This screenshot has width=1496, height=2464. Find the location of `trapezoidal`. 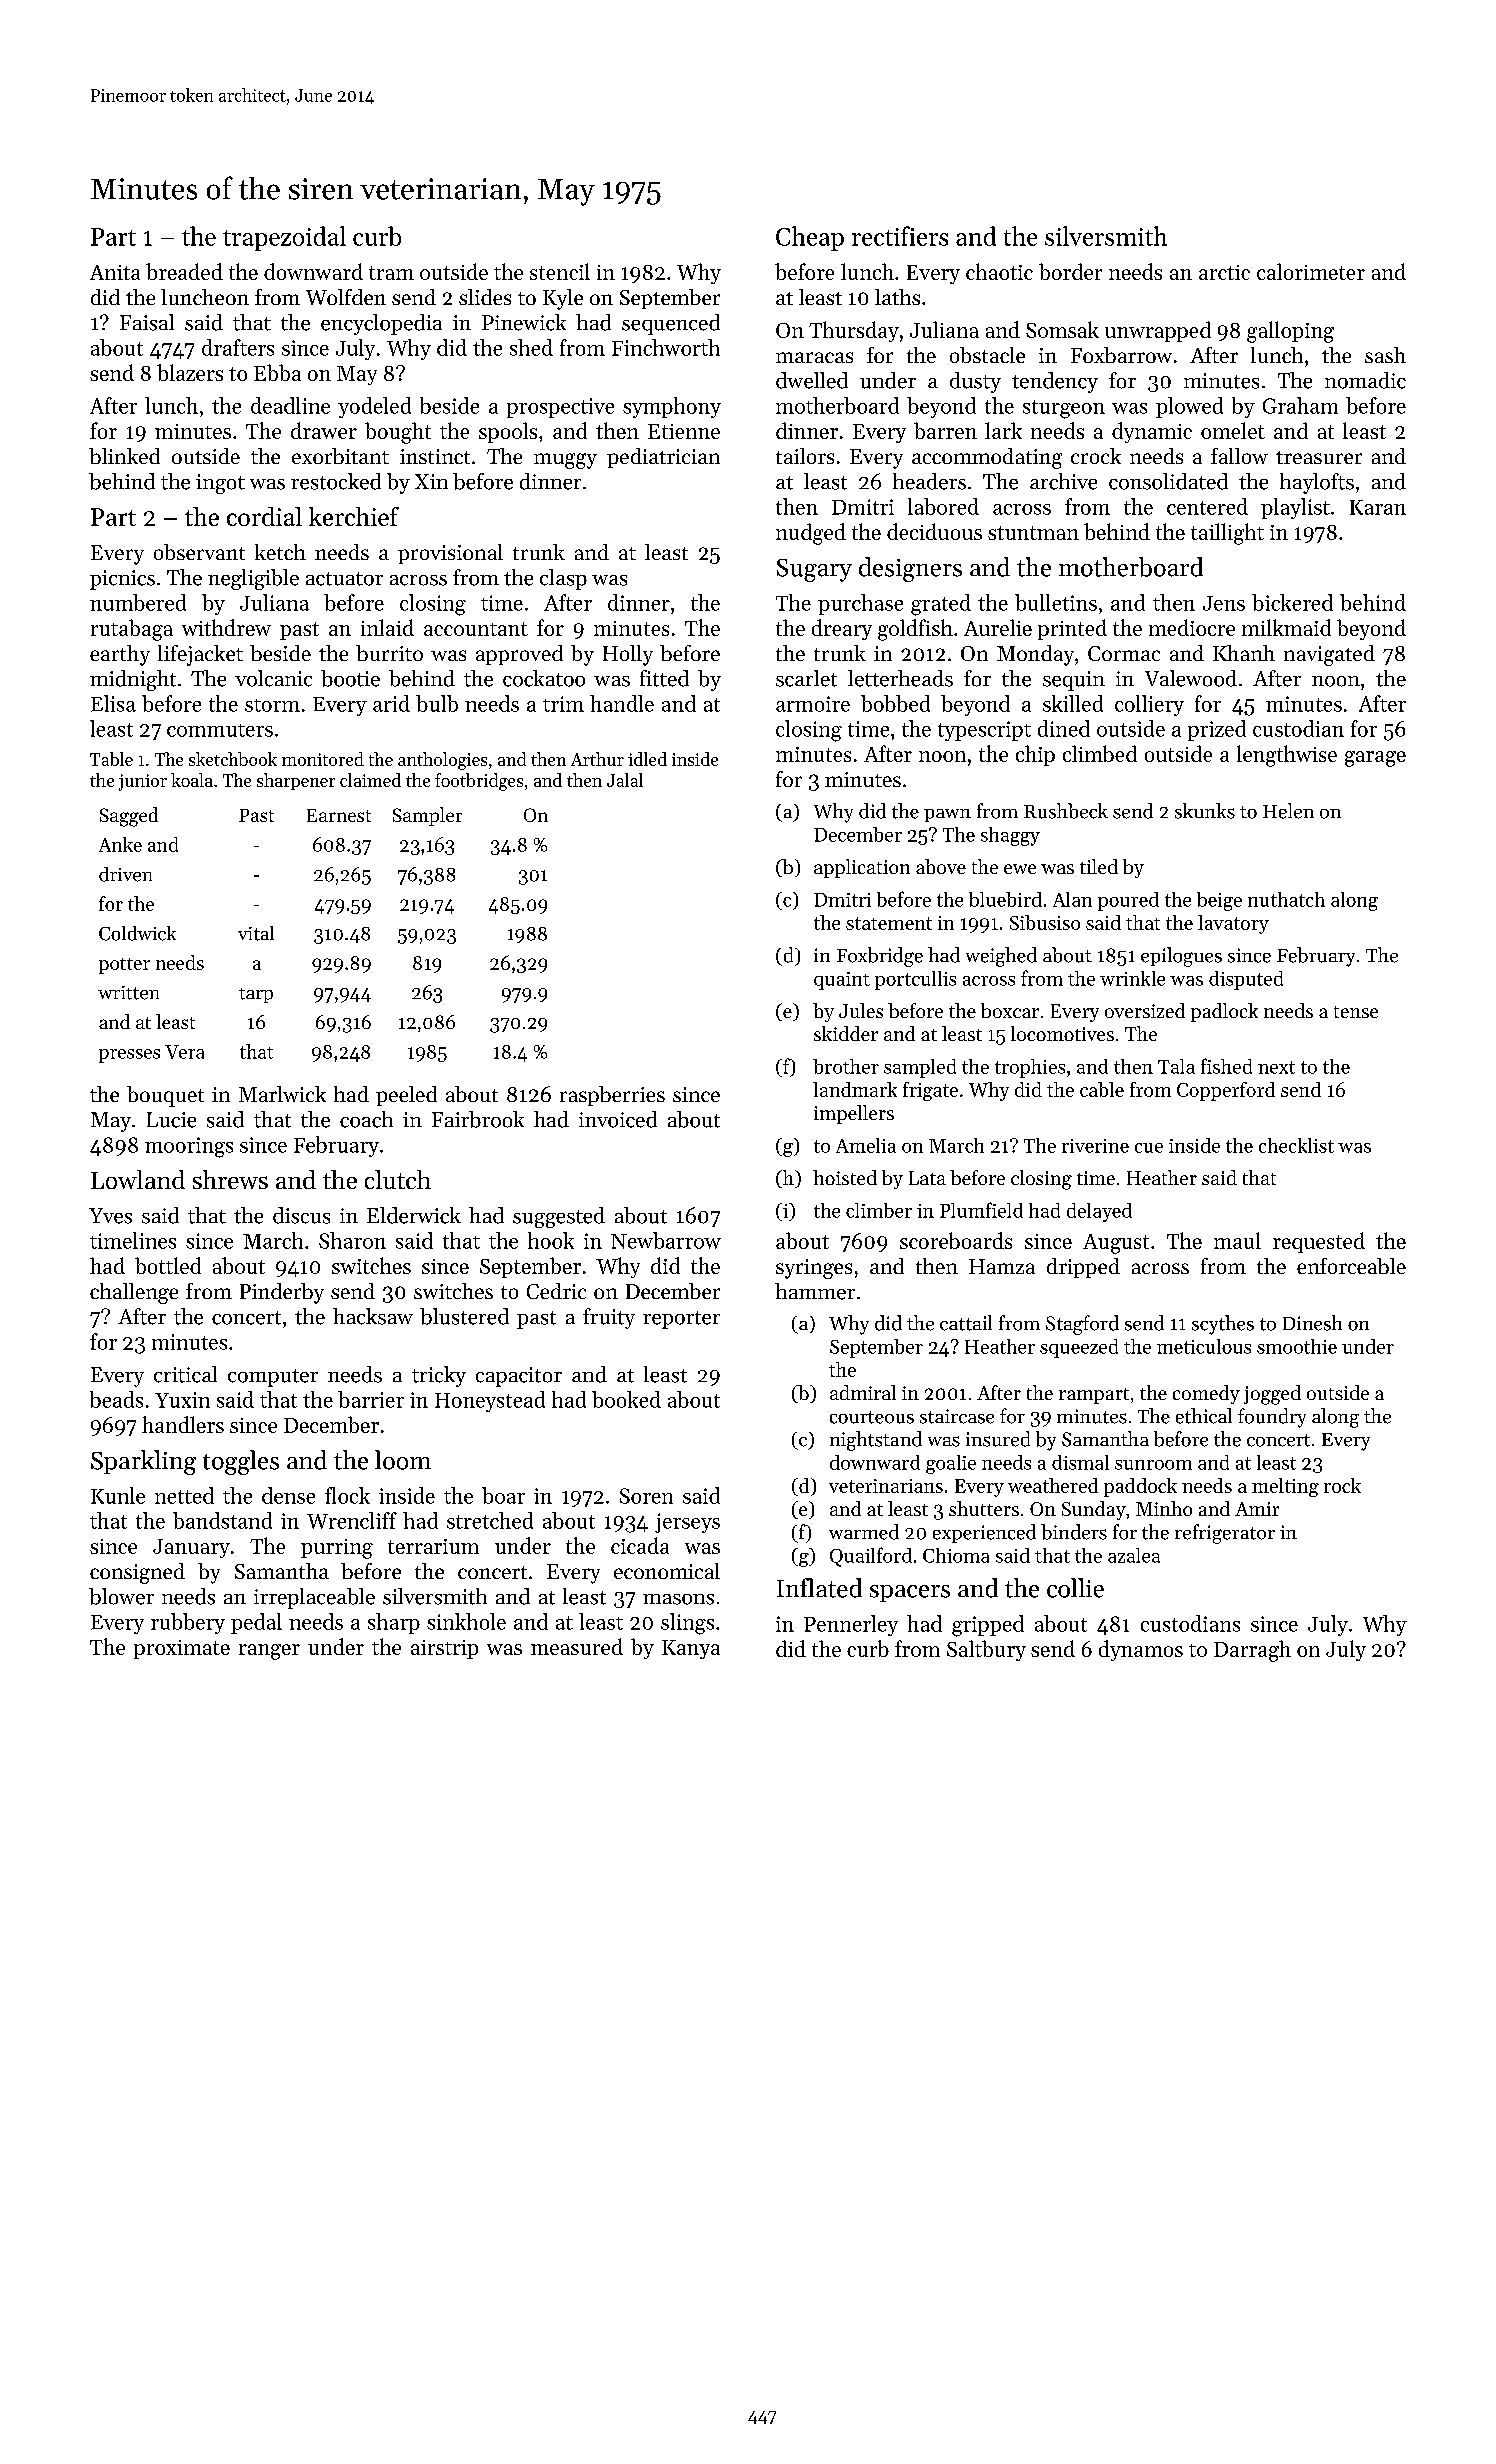

trapezoidal is located at coordinates (284, 238).
